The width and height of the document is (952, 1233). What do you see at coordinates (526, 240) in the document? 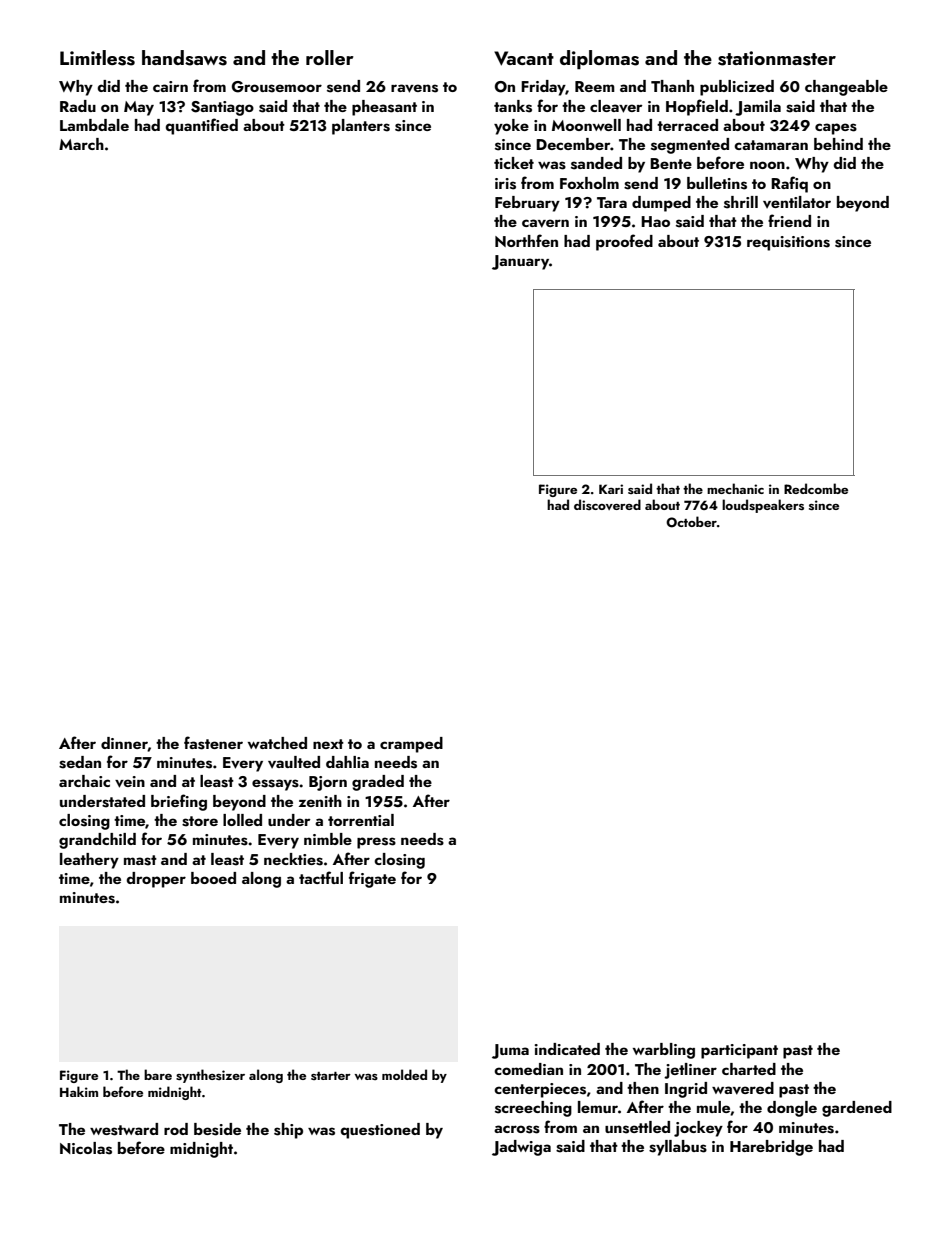
I see `Northfen` at bounding box center [526, 240].
